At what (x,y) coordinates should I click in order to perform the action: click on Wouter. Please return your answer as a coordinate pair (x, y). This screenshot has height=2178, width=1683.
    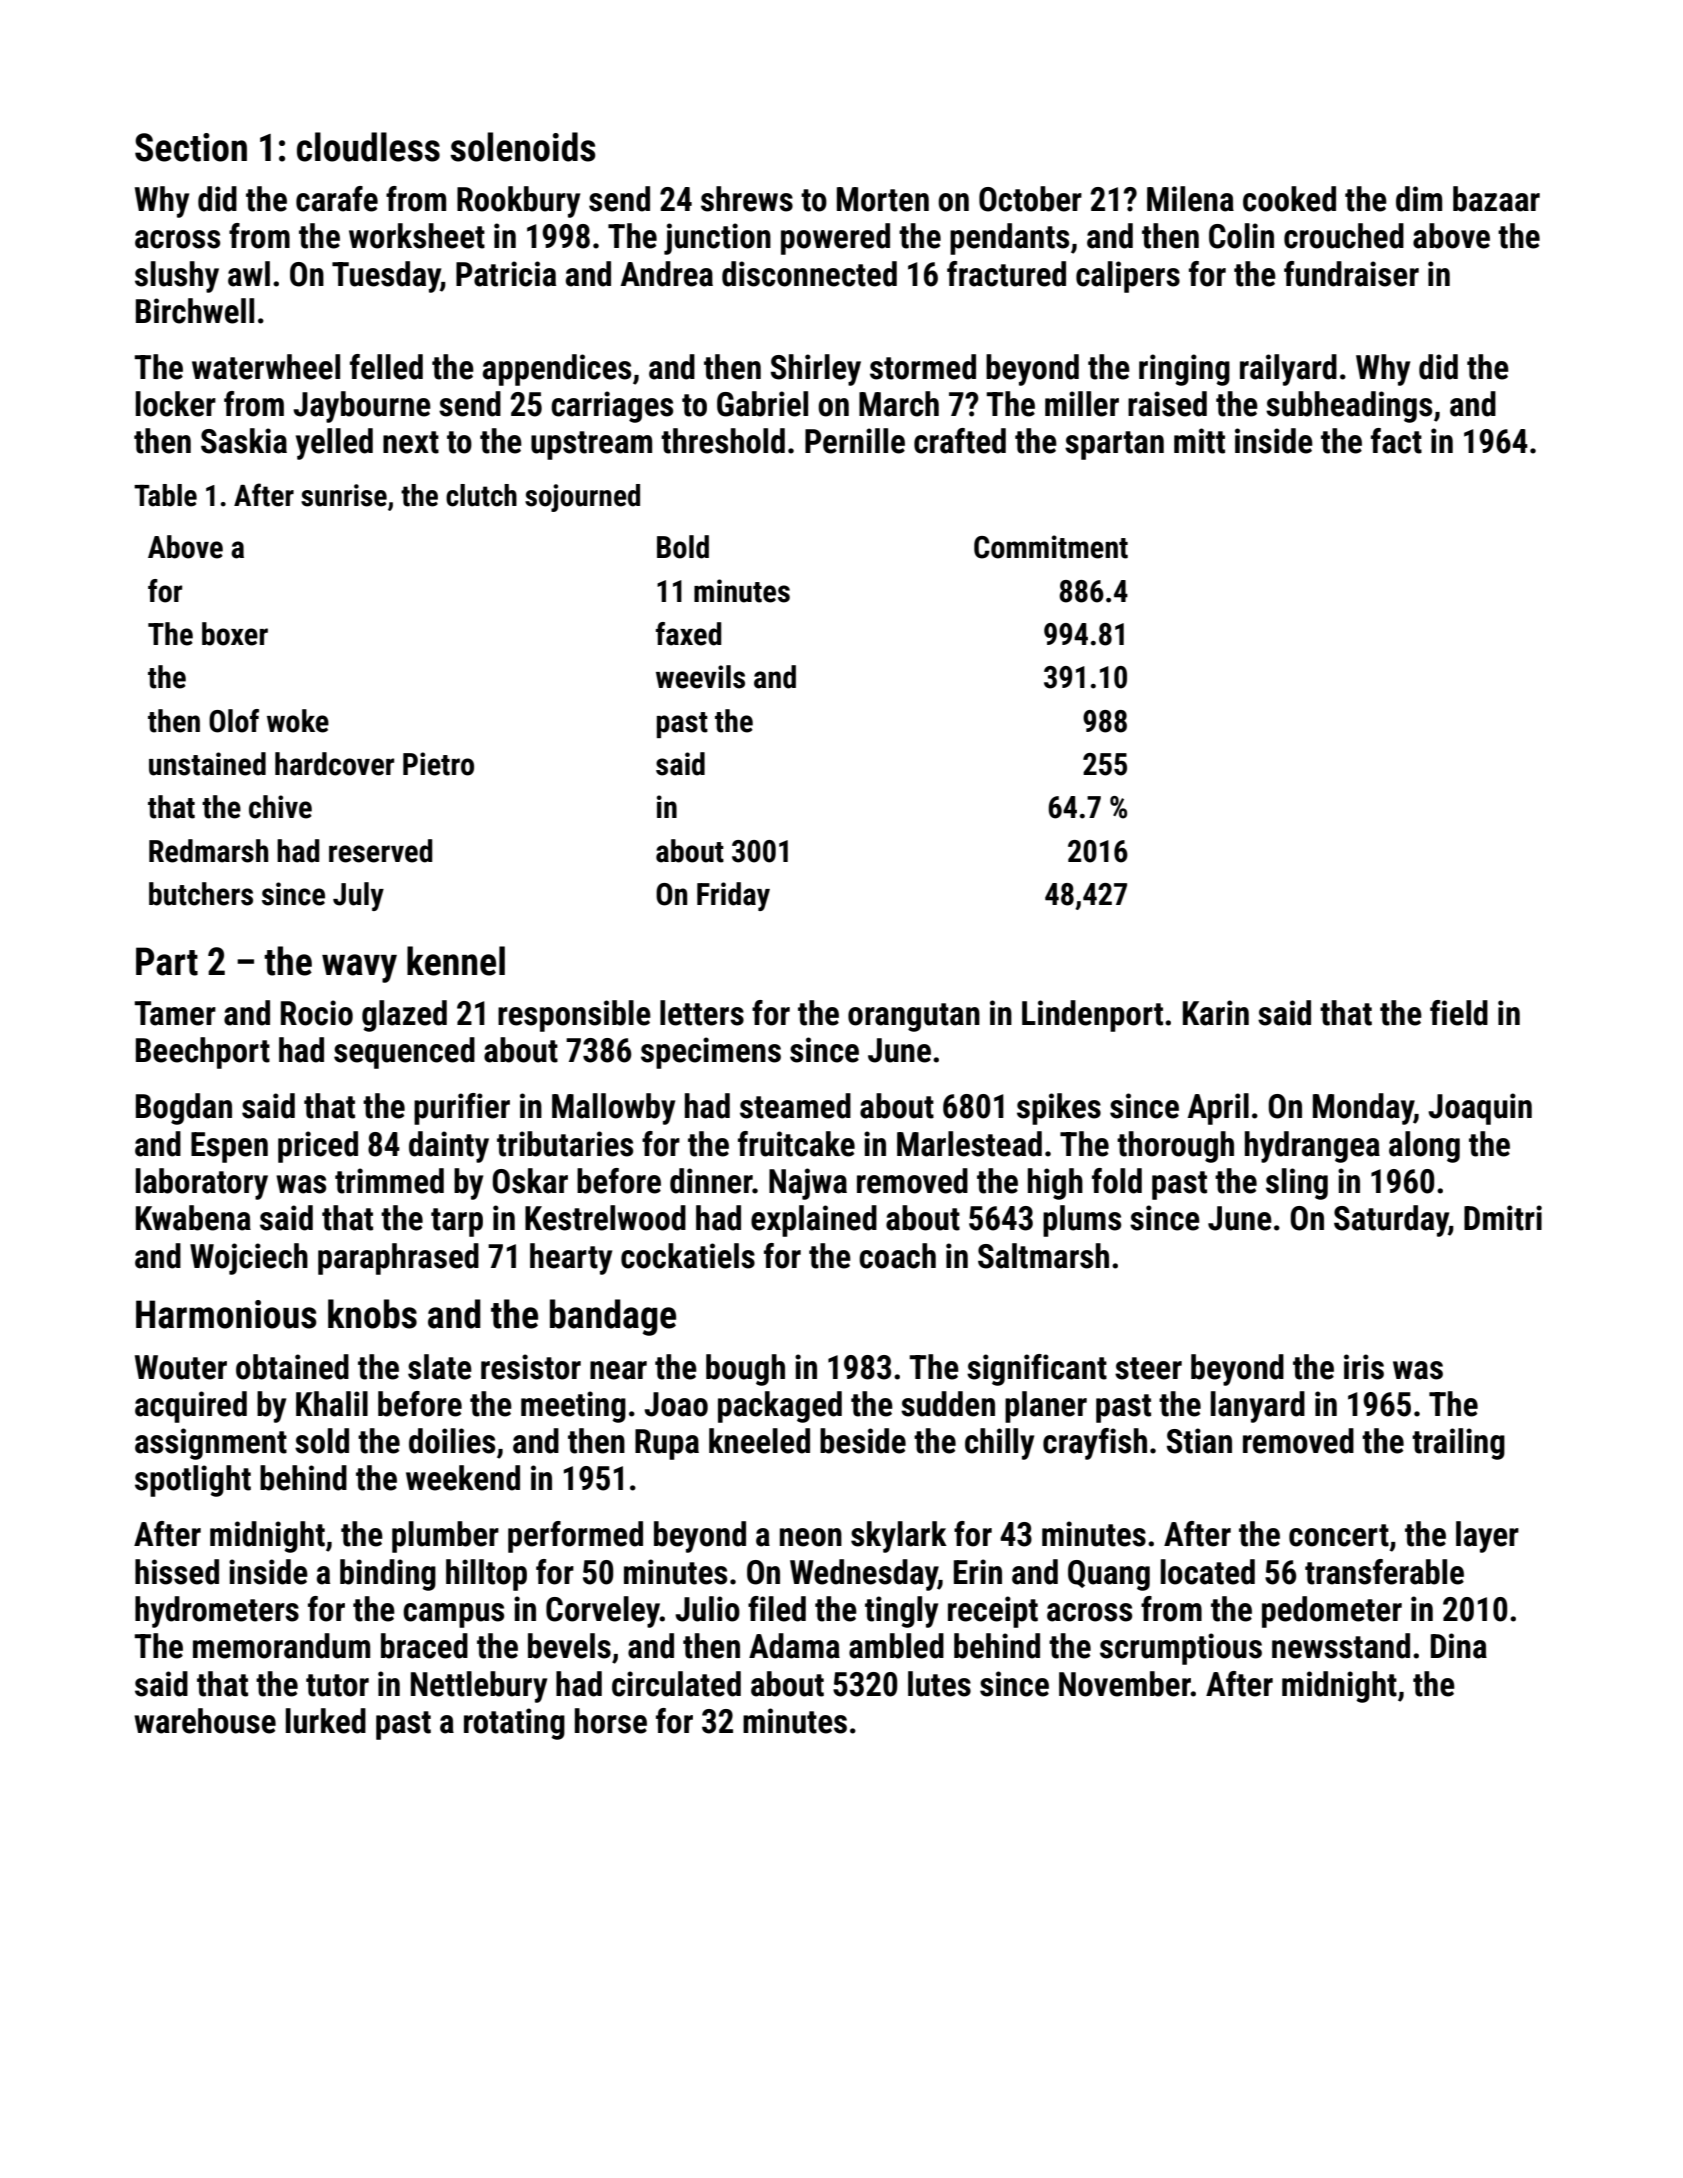
    Looking at the image, I should click on (181, 1367).
